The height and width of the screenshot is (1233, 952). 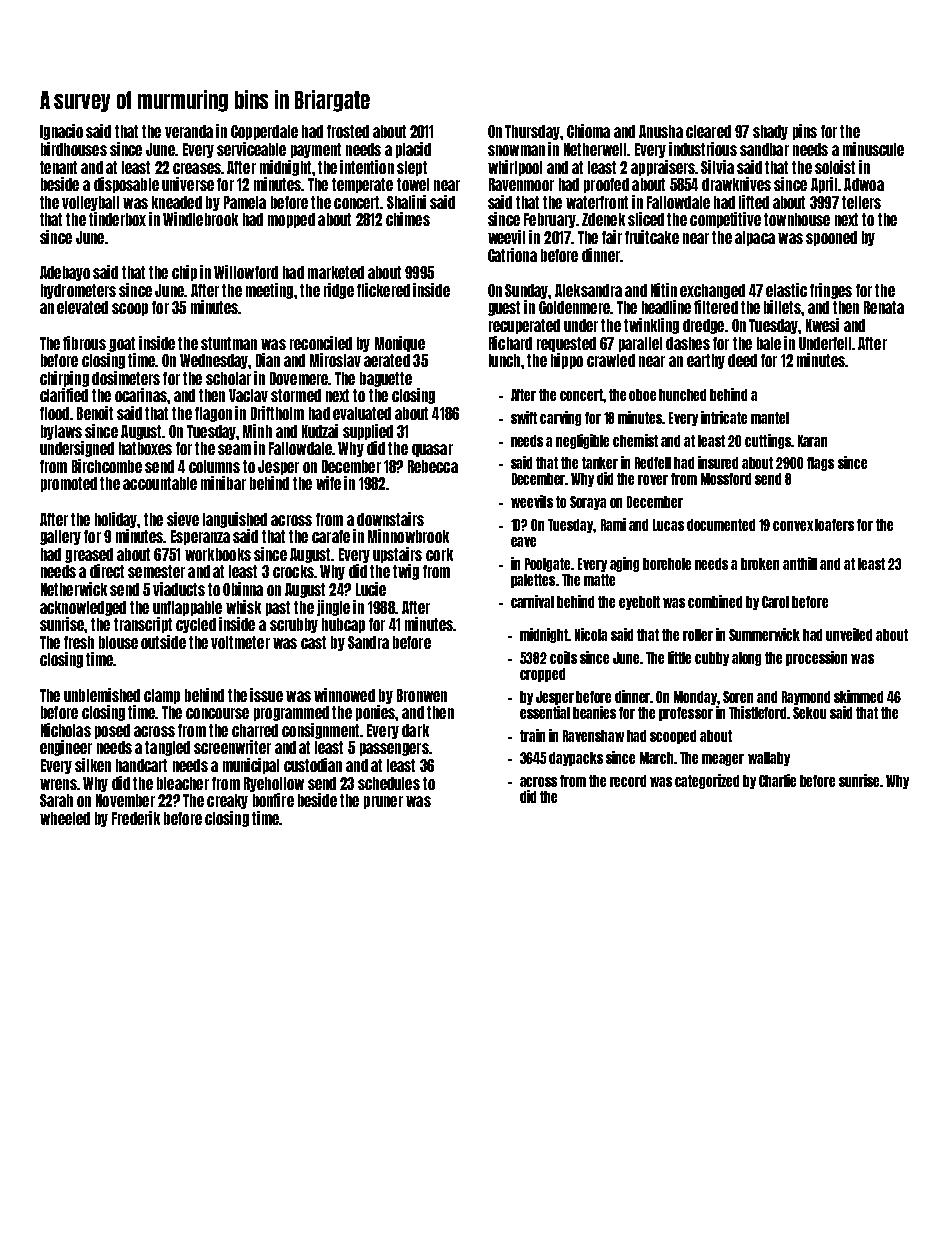 I want to click on Ryehollow, so click(x=274, y=784).
